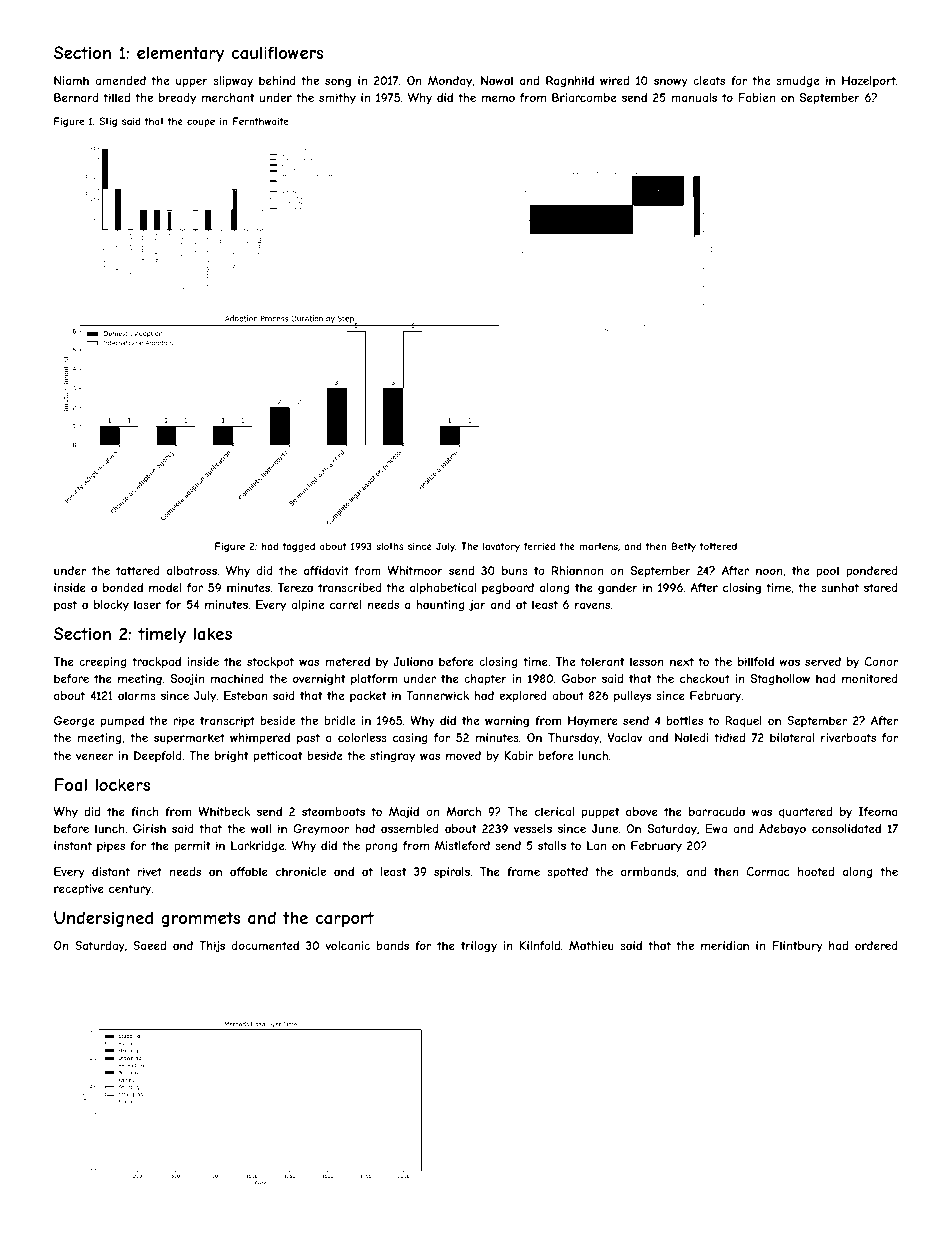  Describe the element at coordinates (390, 546) in the page. I see `sloths` at that location.
